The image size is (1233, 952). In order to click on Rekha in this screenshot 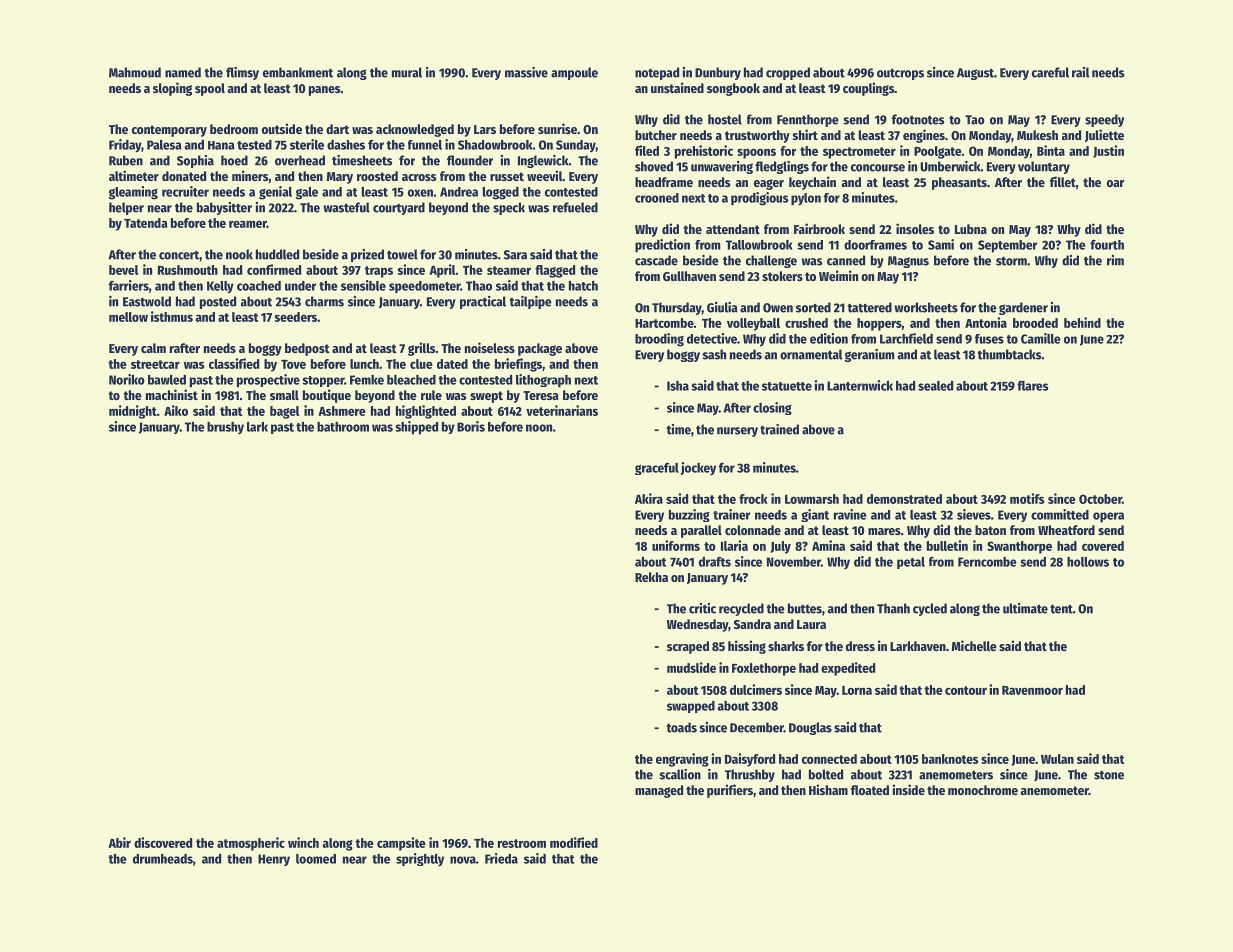, I will do `click(651, 577)`.
